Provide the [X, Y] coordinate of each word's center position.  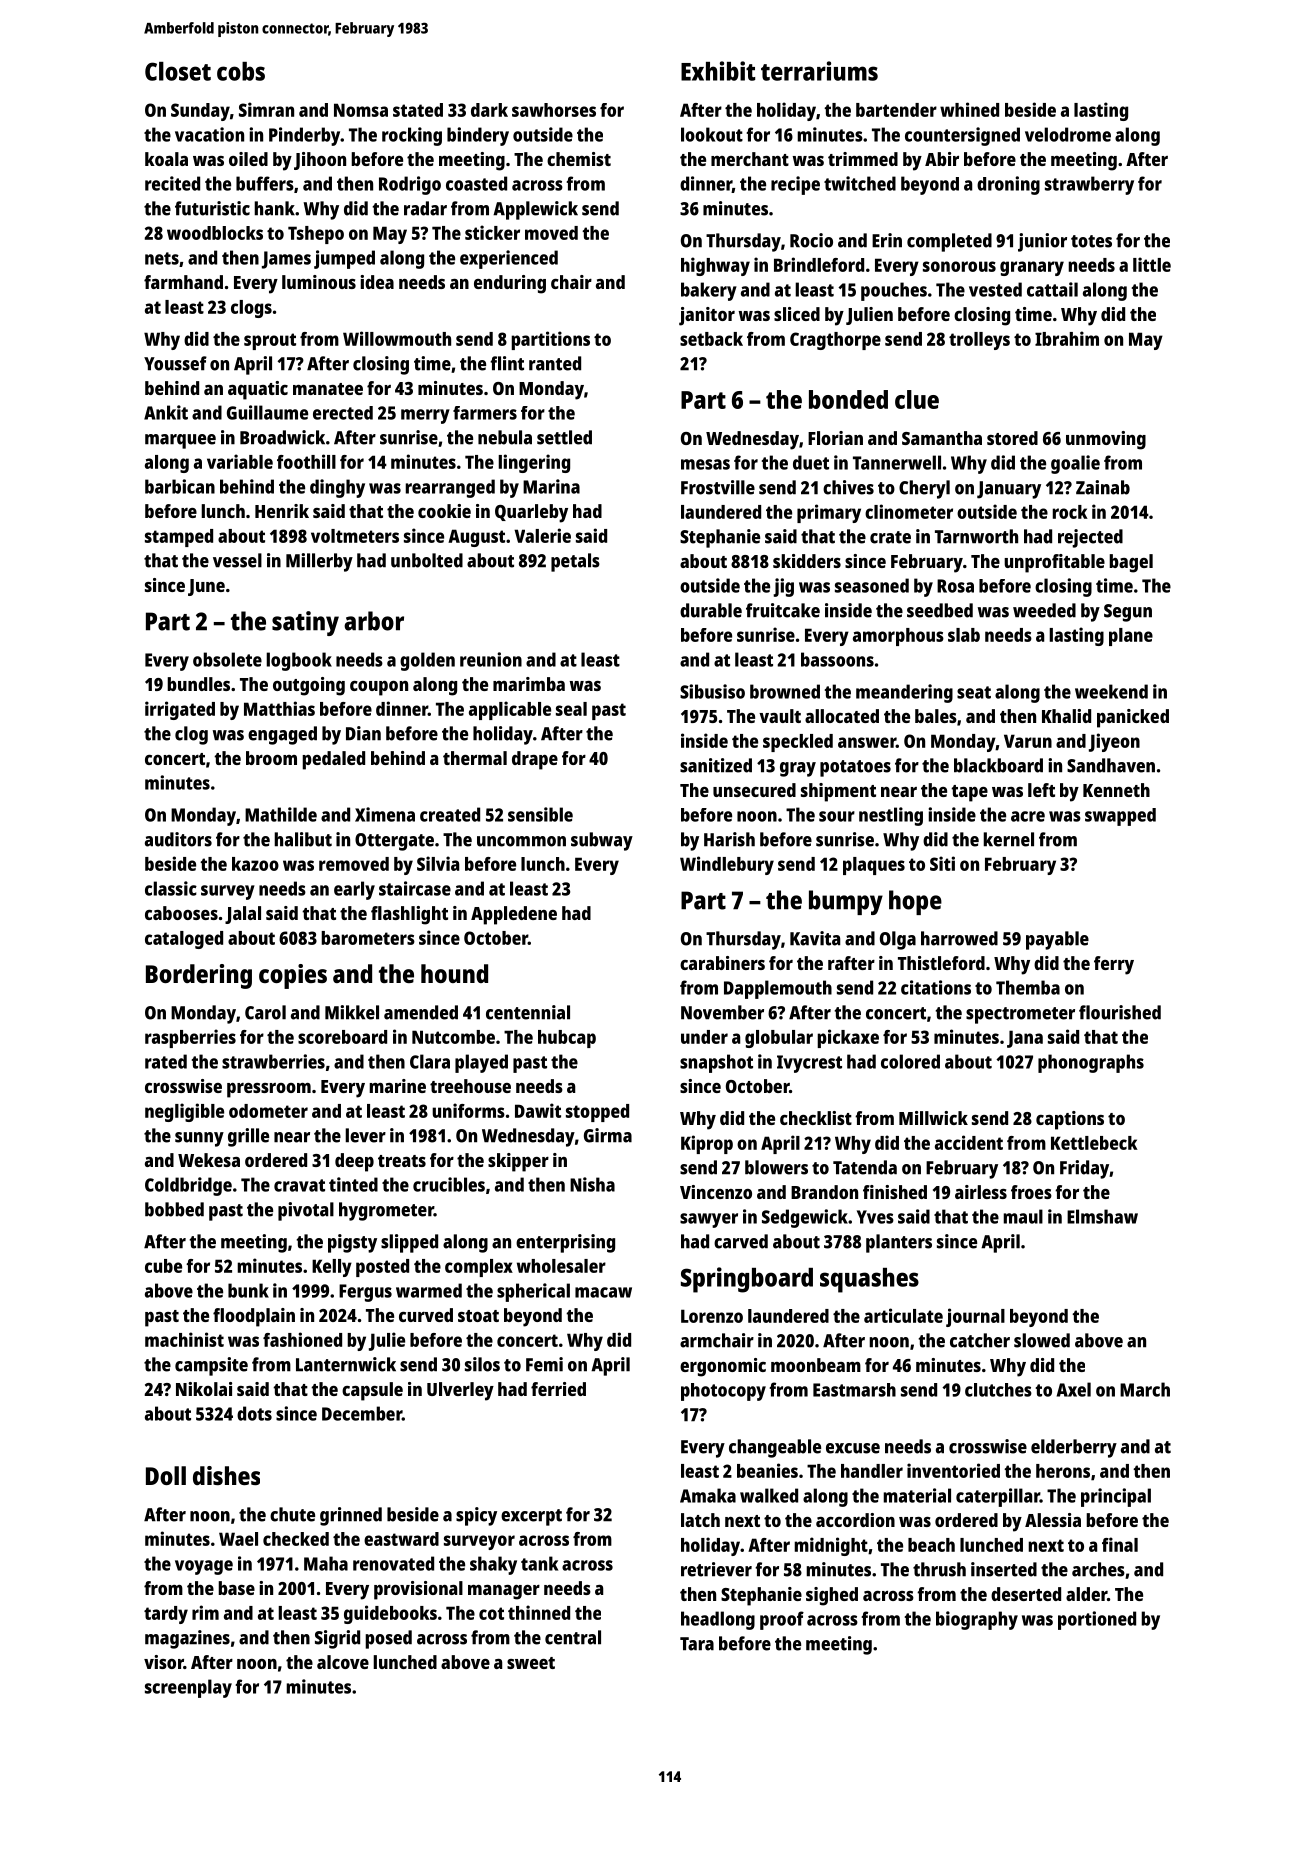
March [1145, 1389]
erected [343, 413]
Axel [1074, 1389]
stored [1012, 438]
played [481, 1063]
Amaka [708, 1495]
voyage [204, 1567]
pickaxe [848, 1038]
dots [254, 1413]
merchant [750, 159]
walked [769, 1495]
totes [1091, 241]
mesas [705, 464]
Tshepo [316, 235]
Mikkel [352, 1012]
